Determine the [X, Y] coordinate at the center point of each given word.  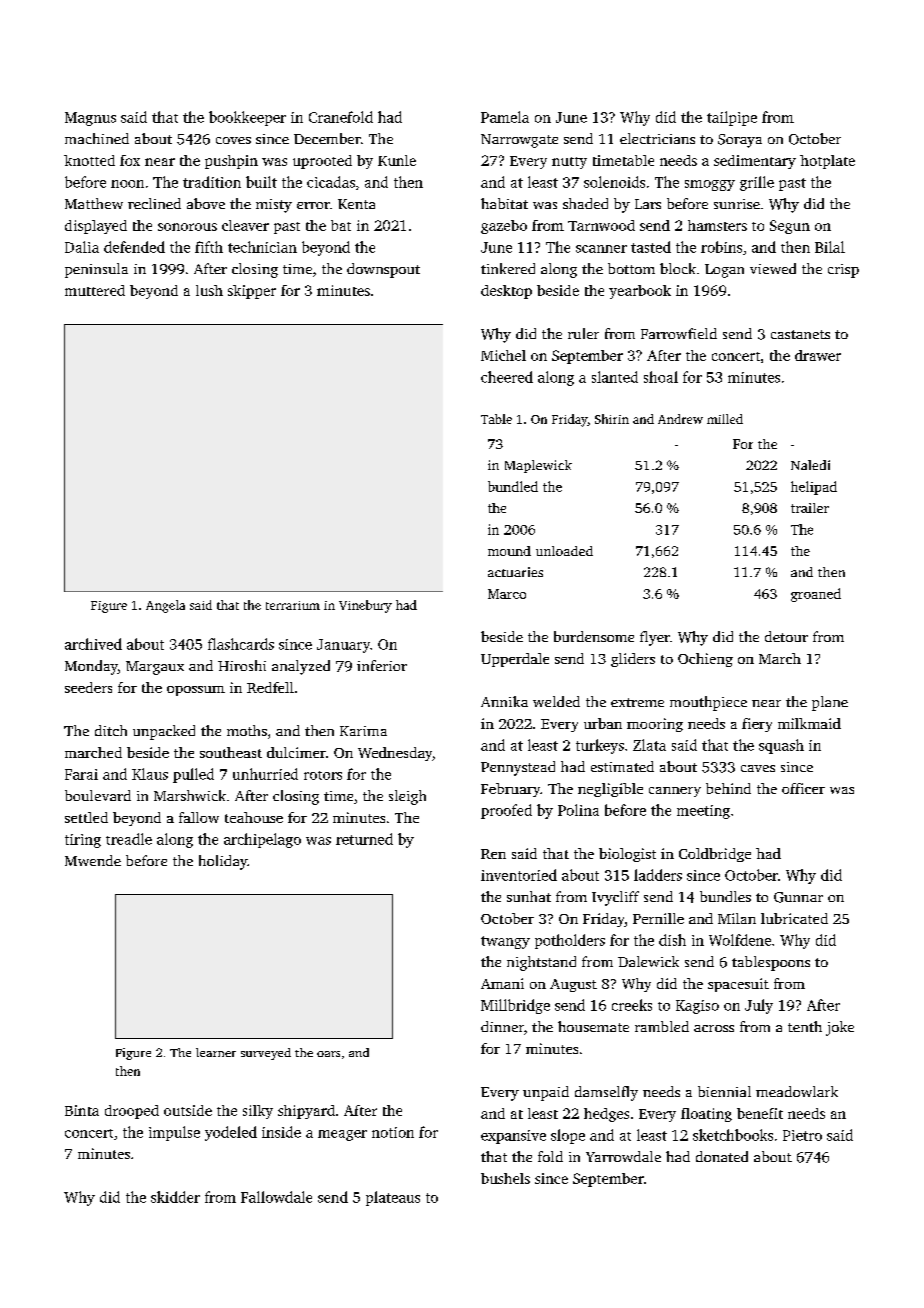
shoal [661, 377]
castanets [800, 334]
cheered [507, 377]
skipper [252, 292]
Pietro [802, 1135]
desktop [506, 292]
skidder [175, 1197]
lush [209, 290]
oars [328, 1054]
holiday [223, 862]
